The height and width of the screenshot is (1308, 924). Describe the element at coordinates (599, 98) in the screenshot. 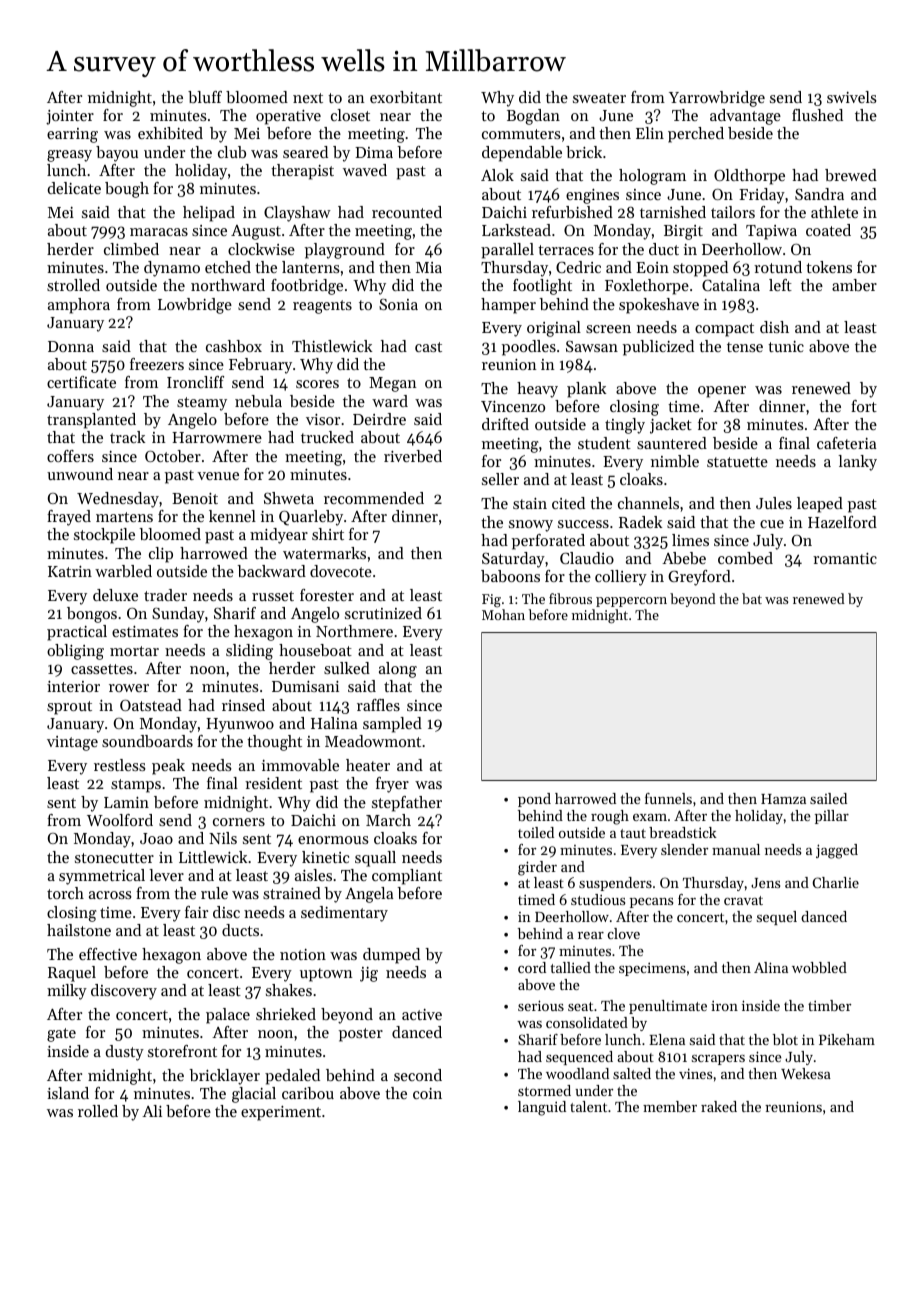

I see `sweater` at that location.
